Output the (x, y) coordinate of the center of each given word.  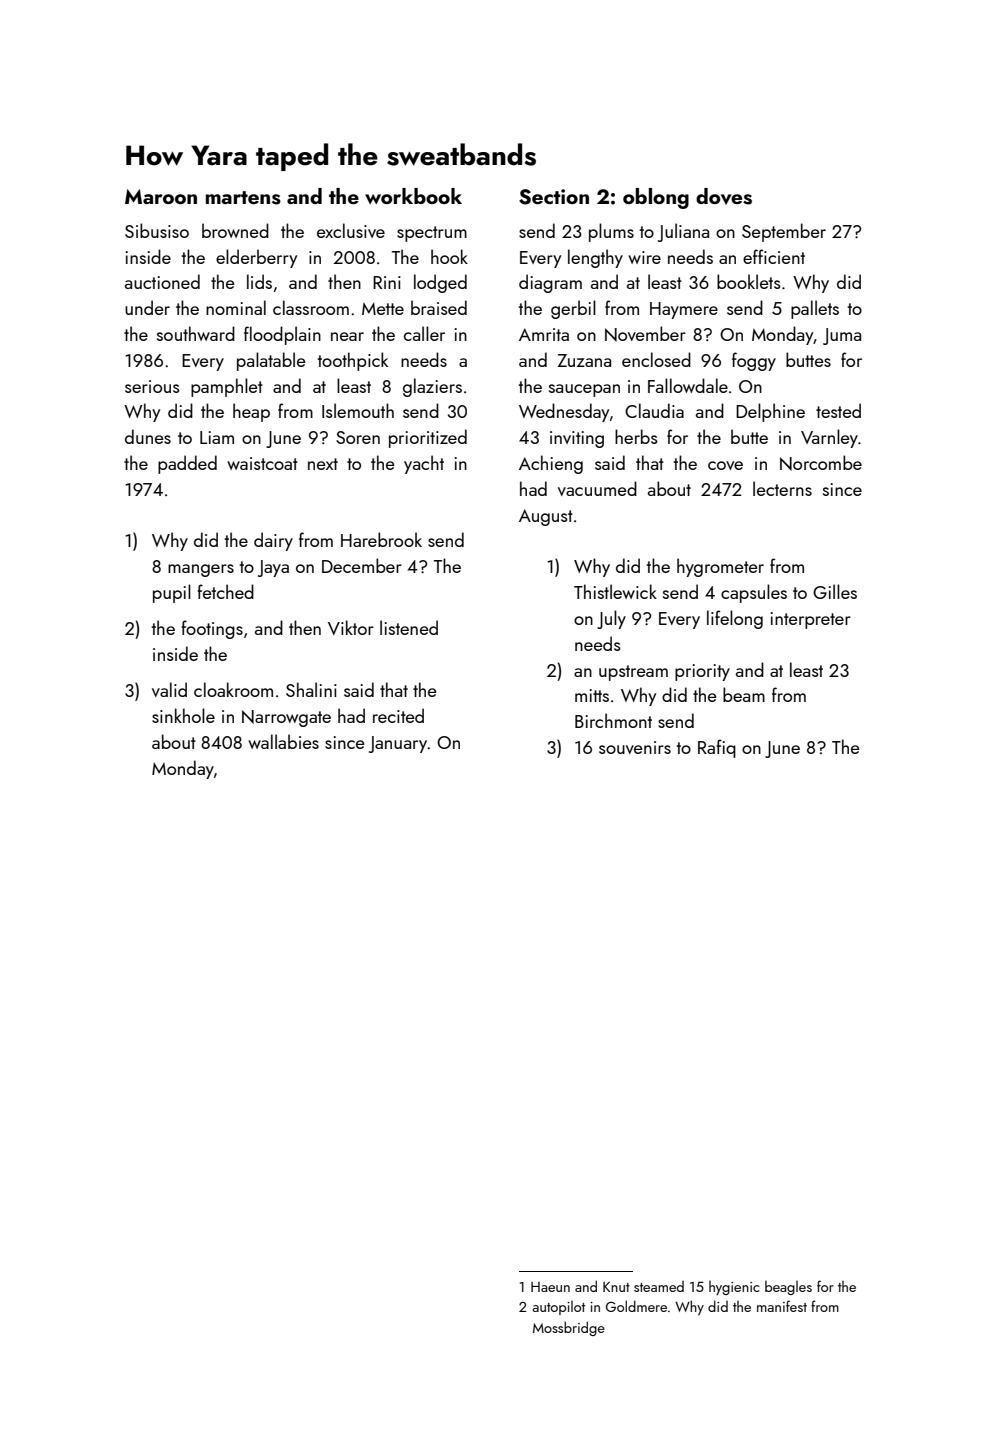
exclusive (351, 230)
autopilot (558, 1308)
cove (725, 465)
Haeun (550, 1287)
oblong (656, 198)
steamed (659, 1286)
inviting (577, 439)
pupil (172, 593)
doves (724, 196)
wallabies (283, 741)
